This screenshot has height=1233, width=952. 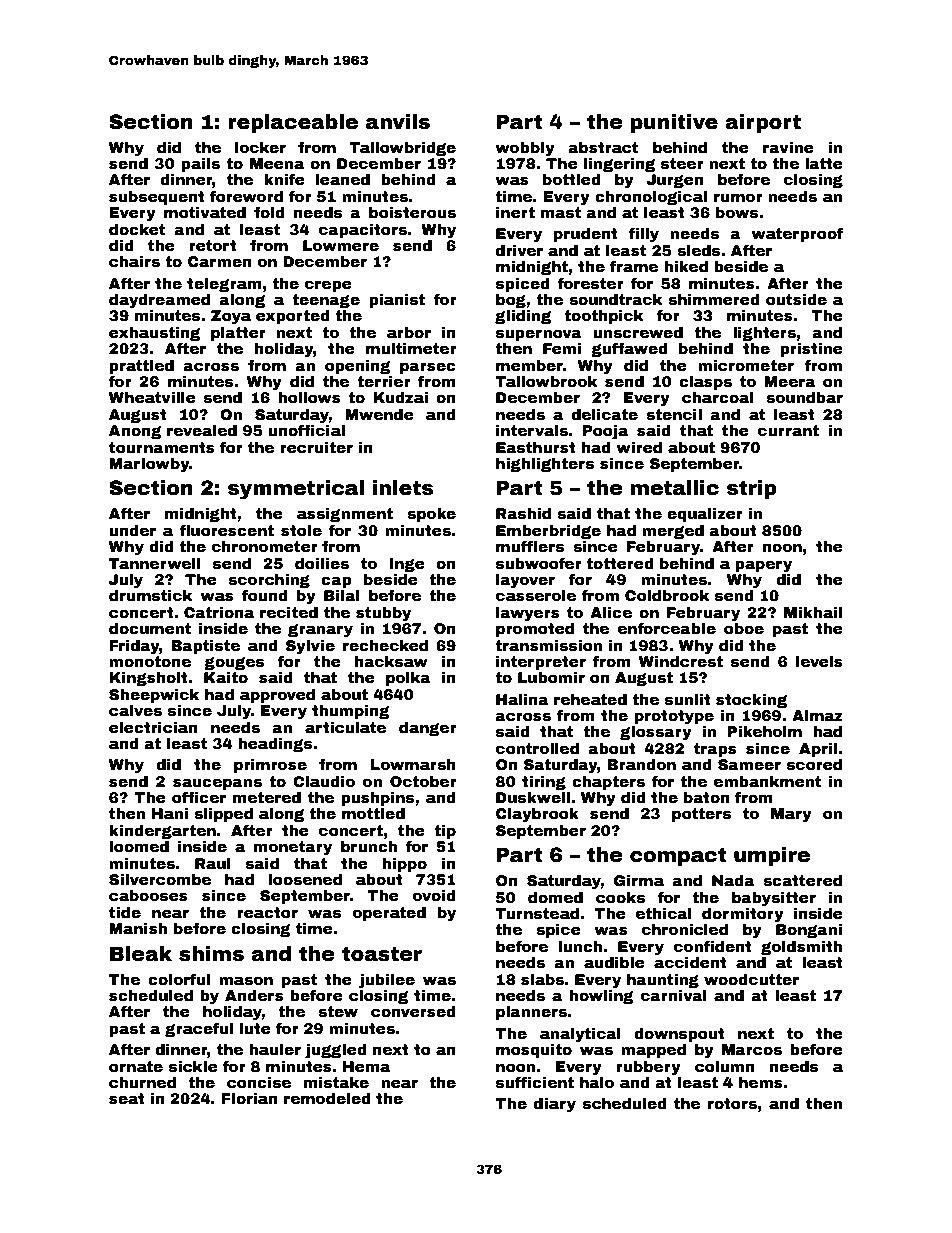 I want to click on papery, so click(x=763, y=566).
